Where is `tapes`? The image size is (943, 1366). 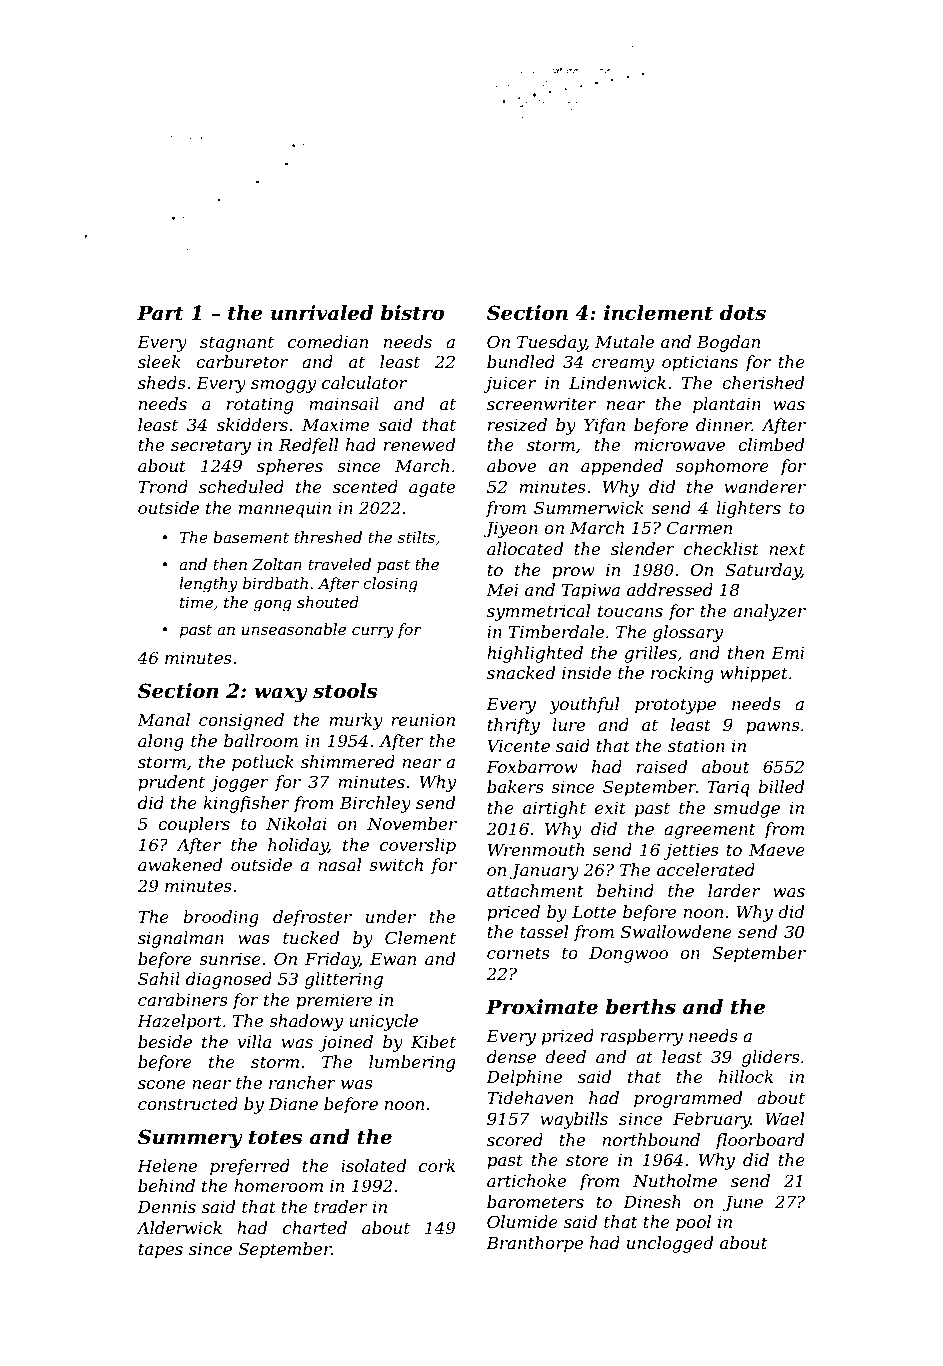 tapes is located at coordinates (160, 1251).
